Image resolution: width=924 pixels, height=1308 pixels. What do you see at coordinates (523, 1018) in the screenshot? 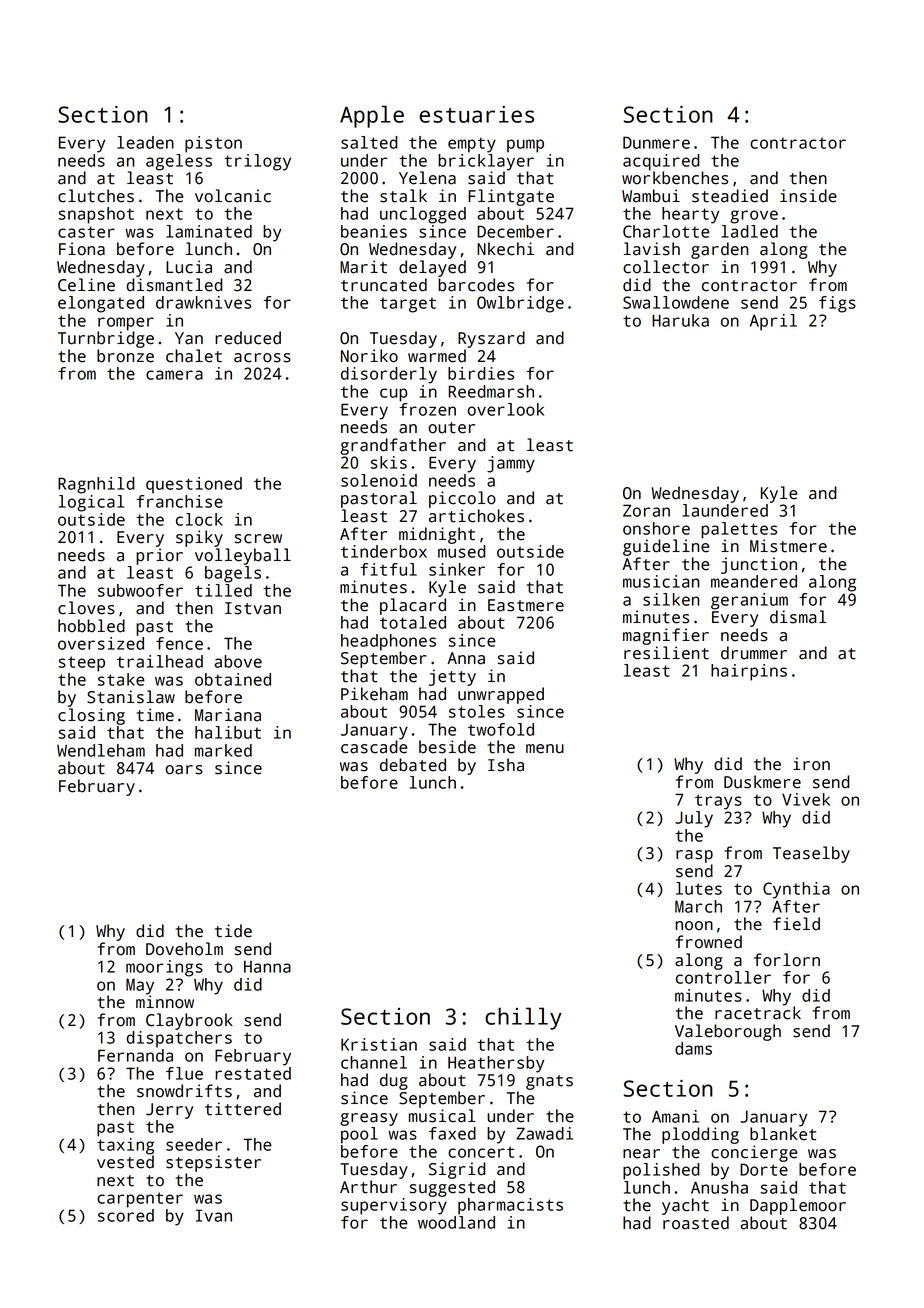
I see `chilly` at bounding box center [523, 1018].
